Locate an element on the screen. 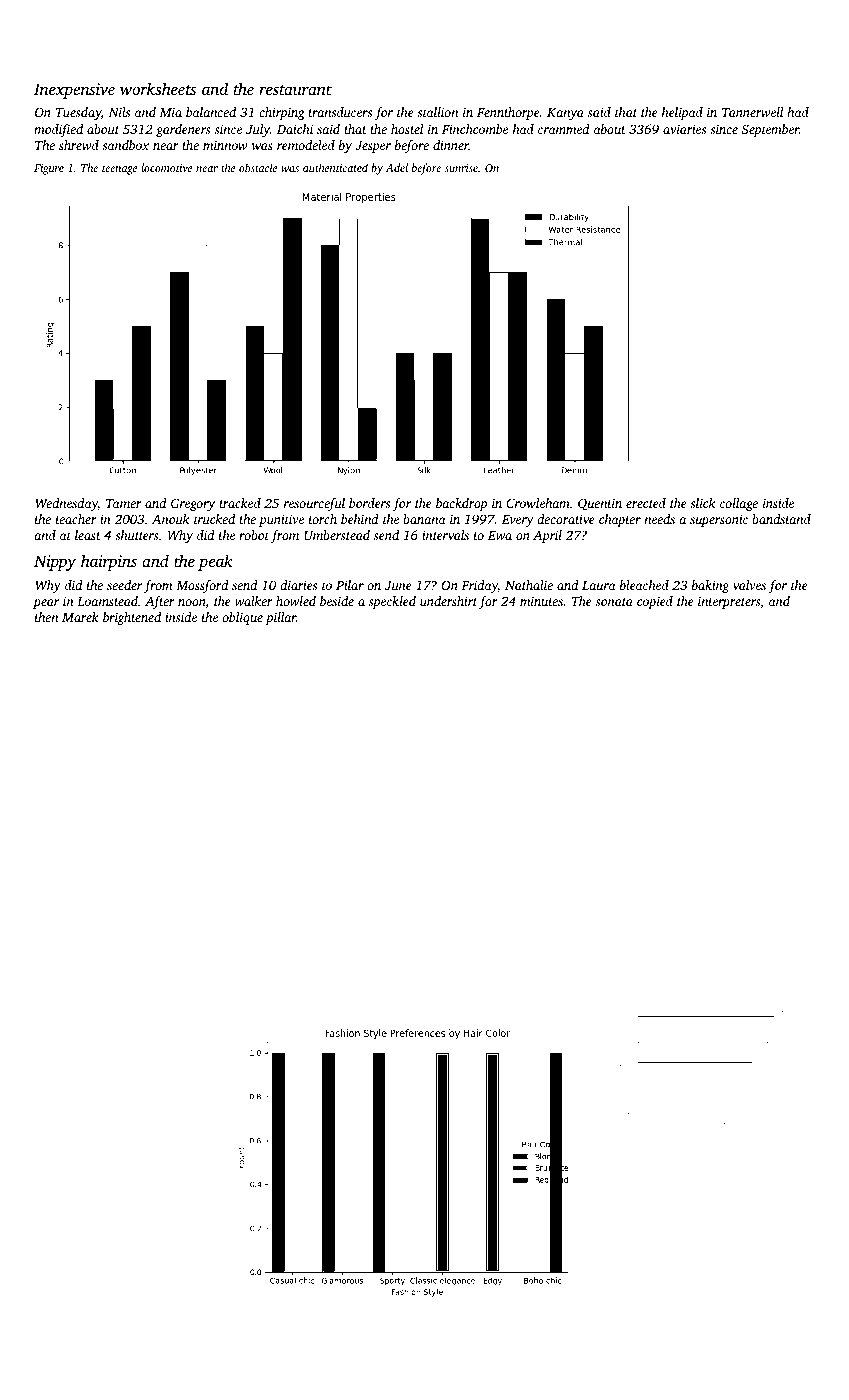 This screenshot has height=1400, width=849. aviaries is located at coordinates (684, 129).
